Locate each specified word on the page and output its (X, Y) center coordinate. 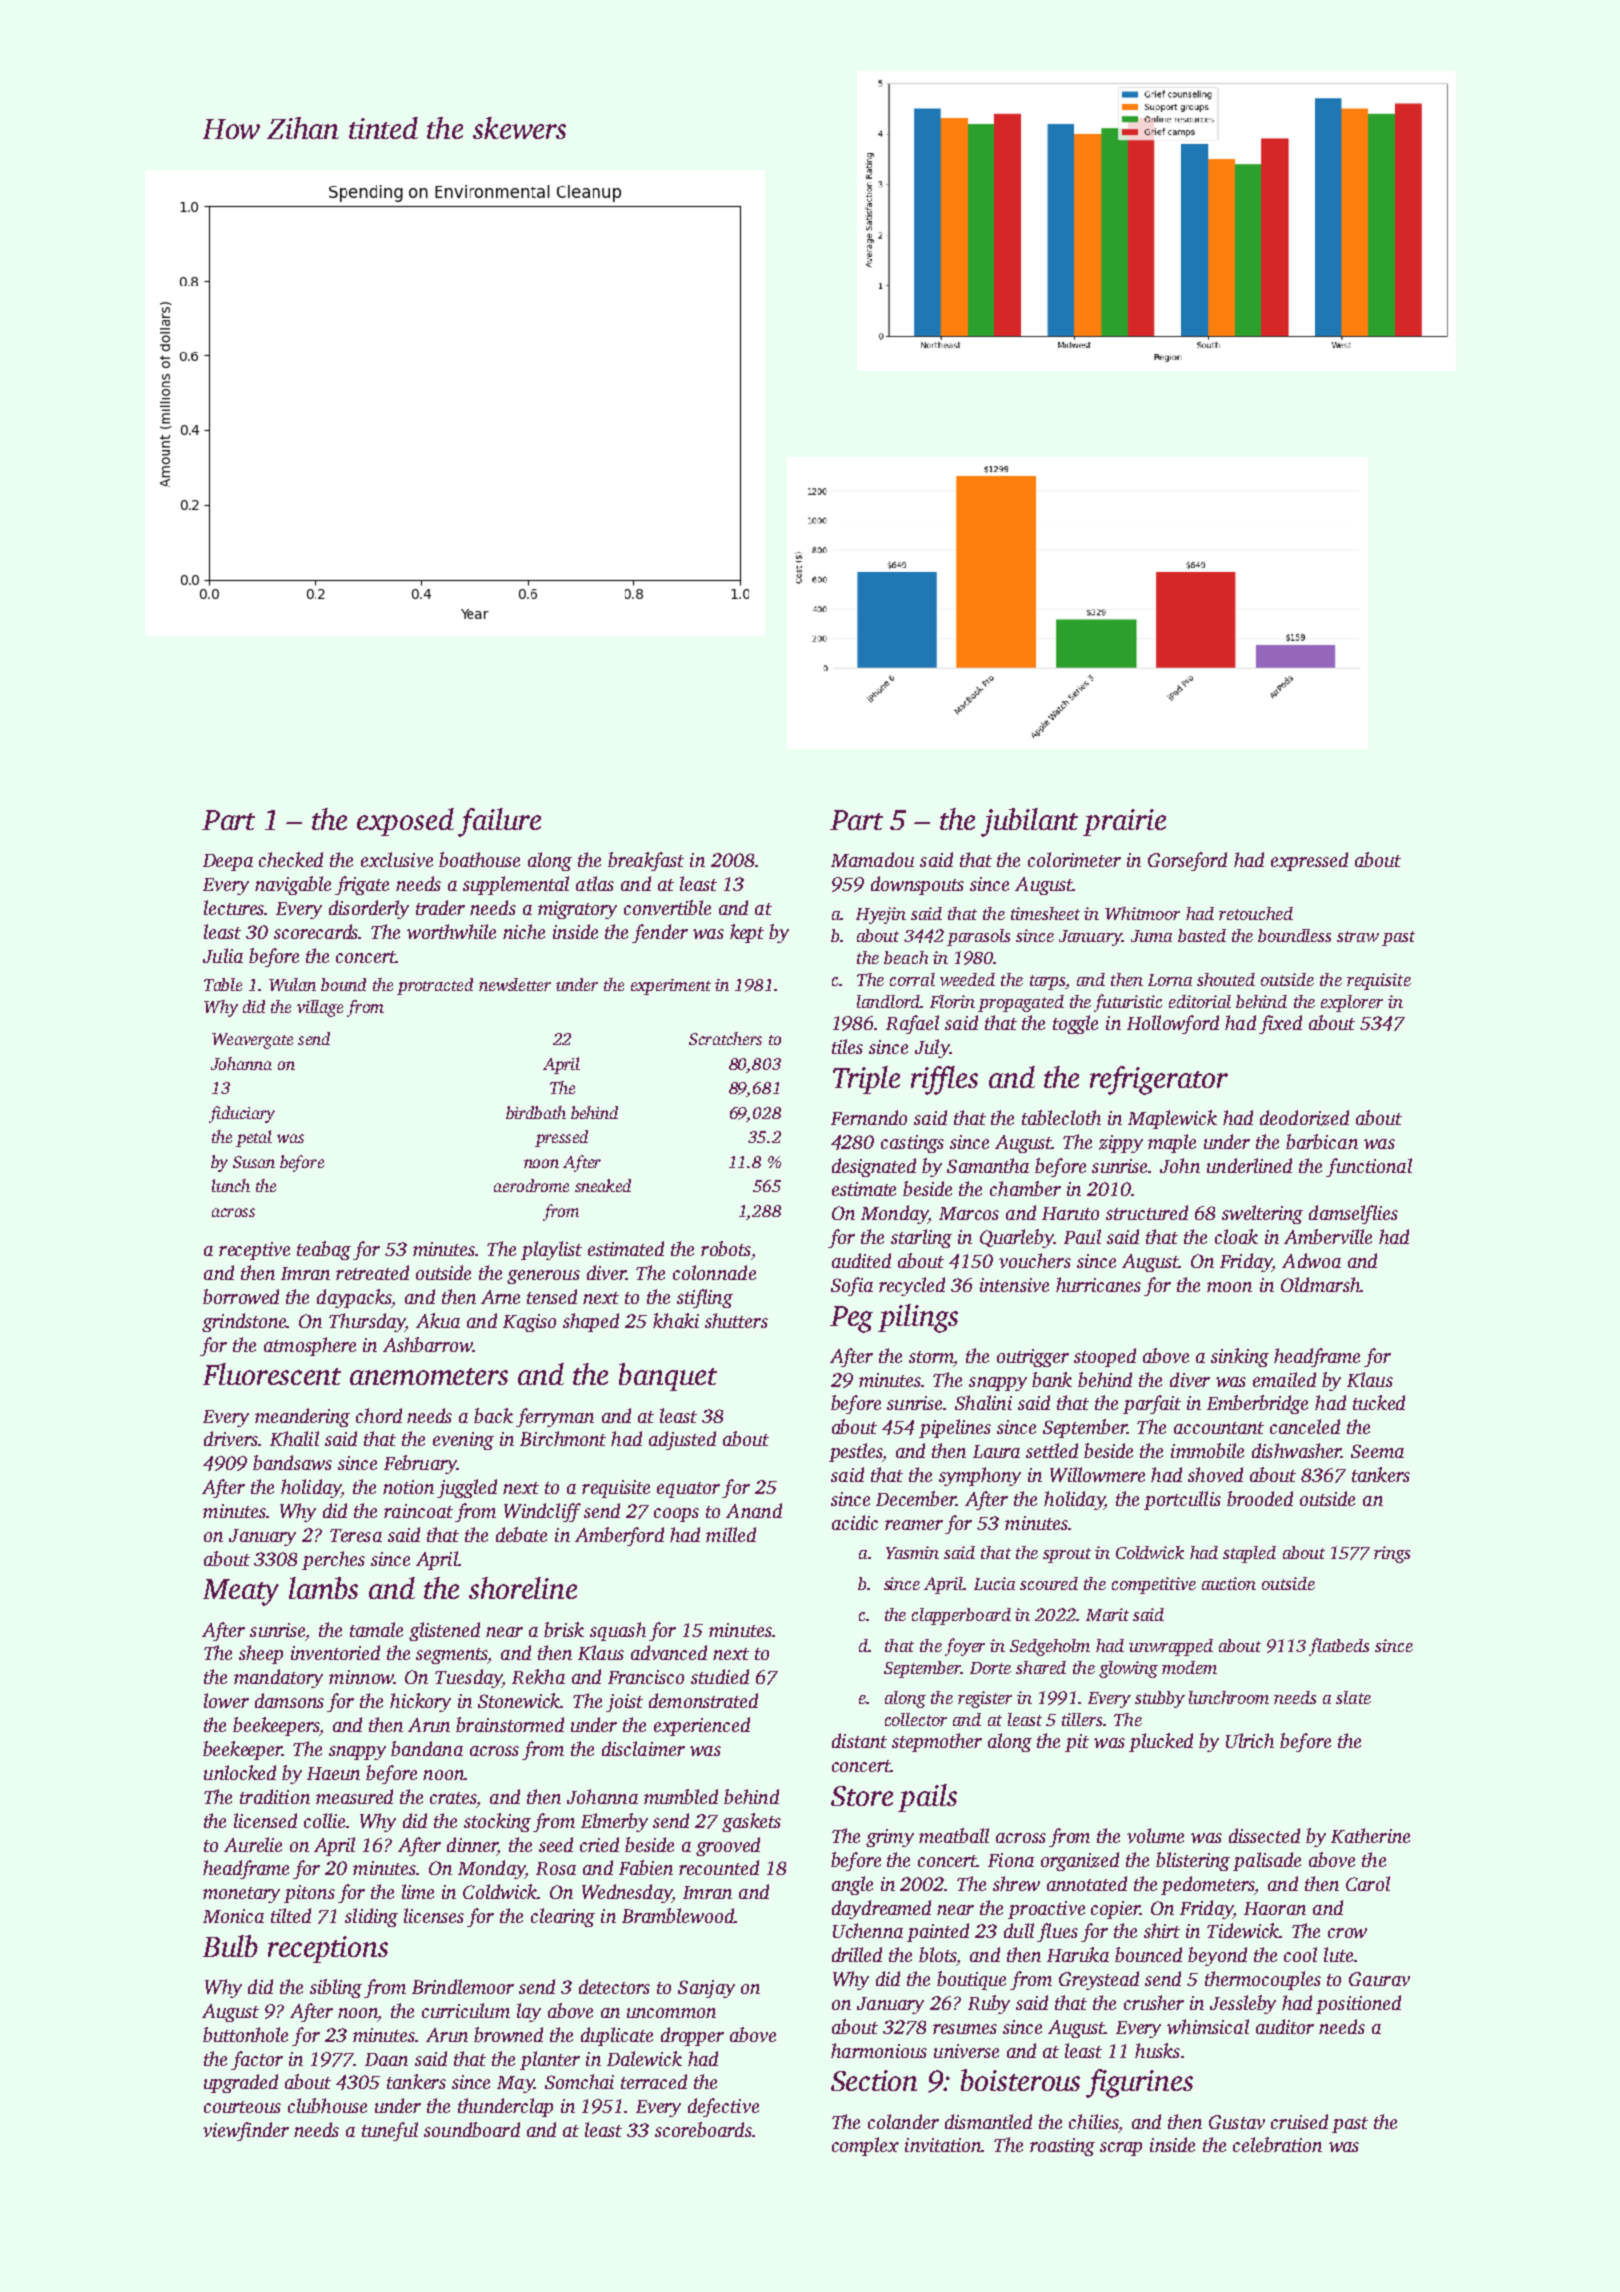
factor (257, 2060)
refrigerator (1159, 1080)
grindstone (245, 1322)
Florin (952, 1001)
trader (440, 907)
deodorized (1304, 1118)
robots (726, 1248)
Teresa (356, 1535)
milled (731, 1534)
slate (1353, 1697)
